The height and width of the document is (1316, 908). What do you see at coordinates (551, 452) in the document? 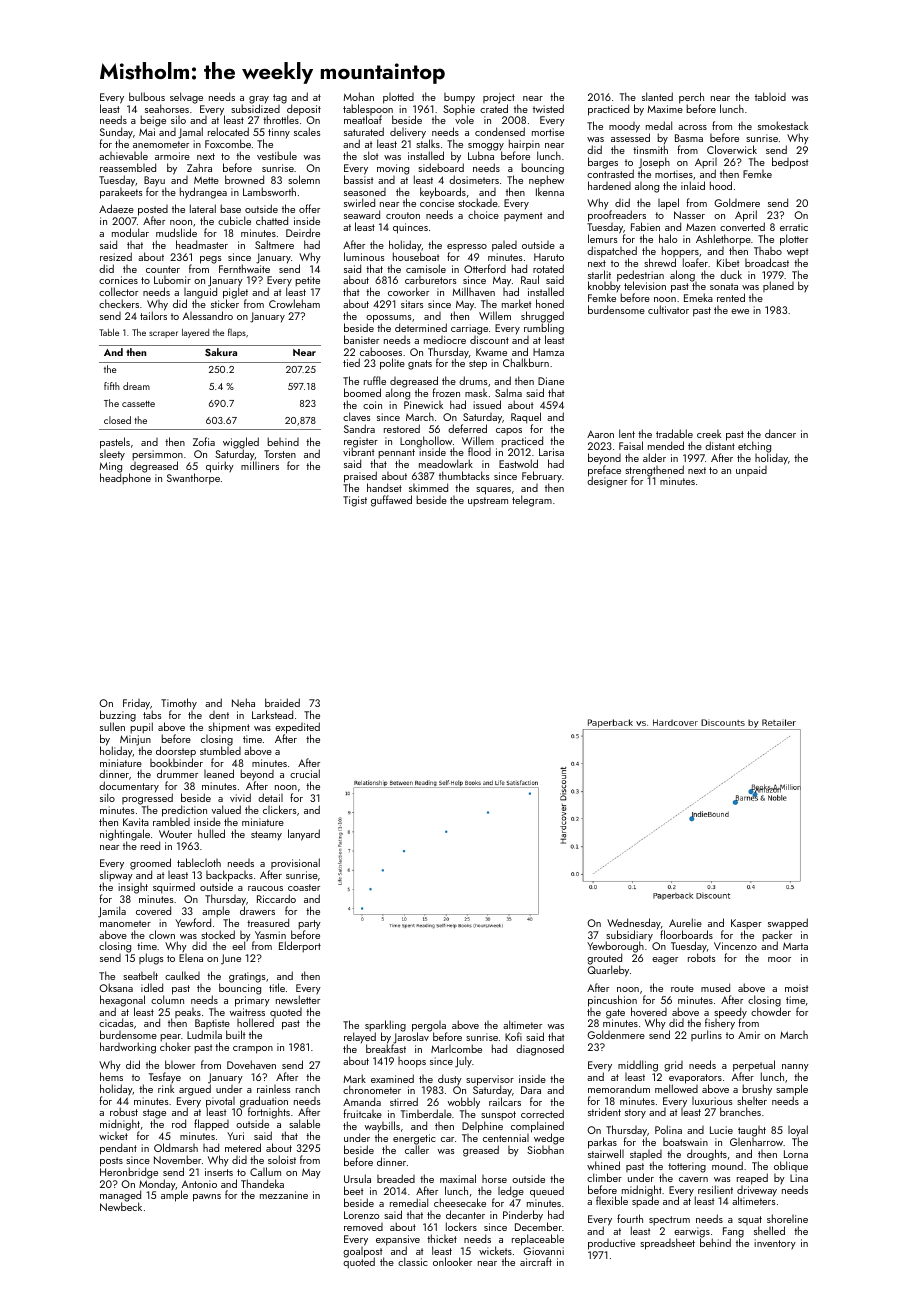
I see `Larisa` at bounding box center [551, 452].
